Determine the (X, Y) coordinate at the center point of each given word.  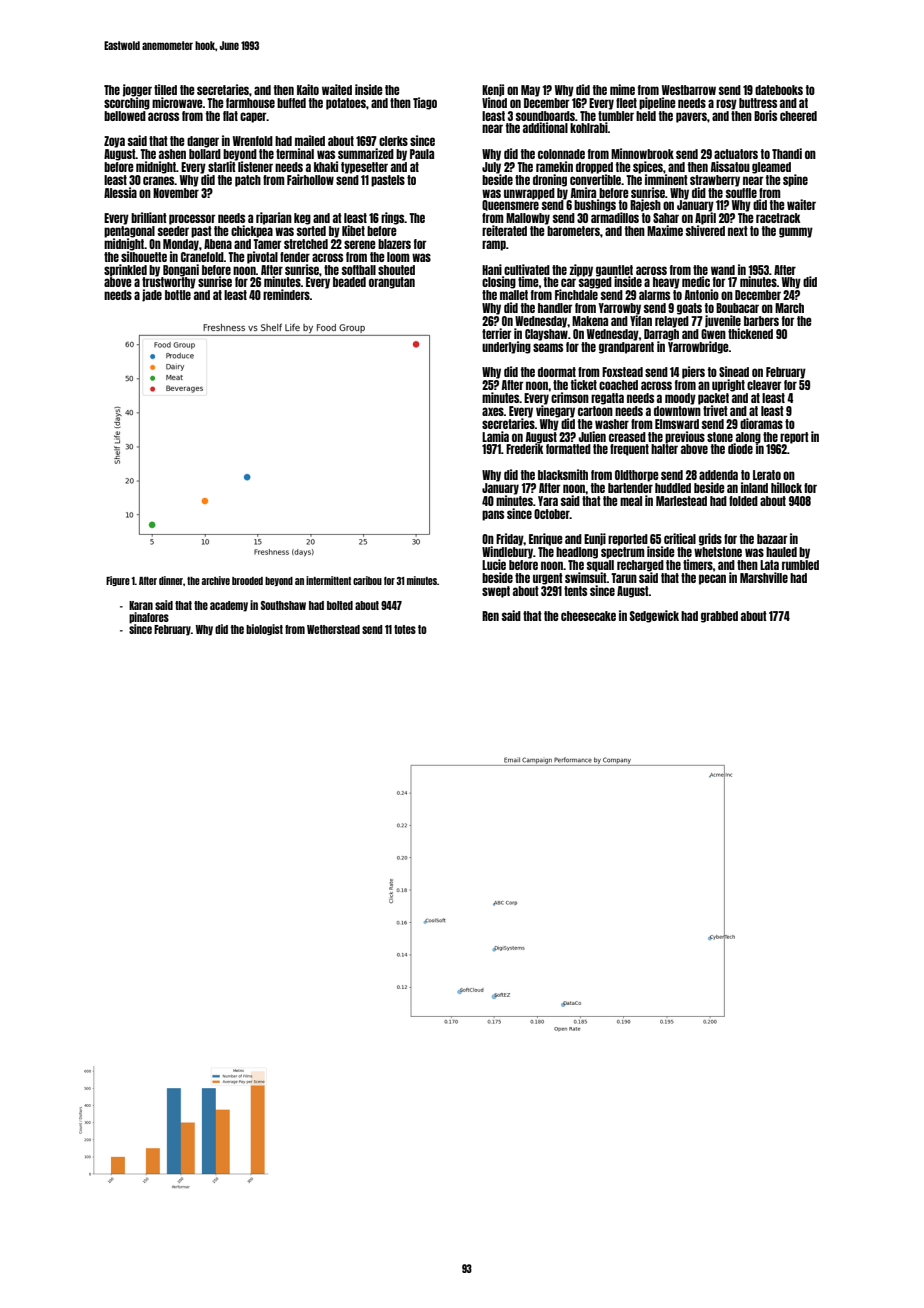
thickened (750, 333)
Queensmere (510, 205)
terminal (295, 153)
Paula (422, 154)
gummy (796, 232)
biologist (264, 630)
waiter (801, 204)
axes (493, 411)
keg (302, 219)
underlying (506, 347)
